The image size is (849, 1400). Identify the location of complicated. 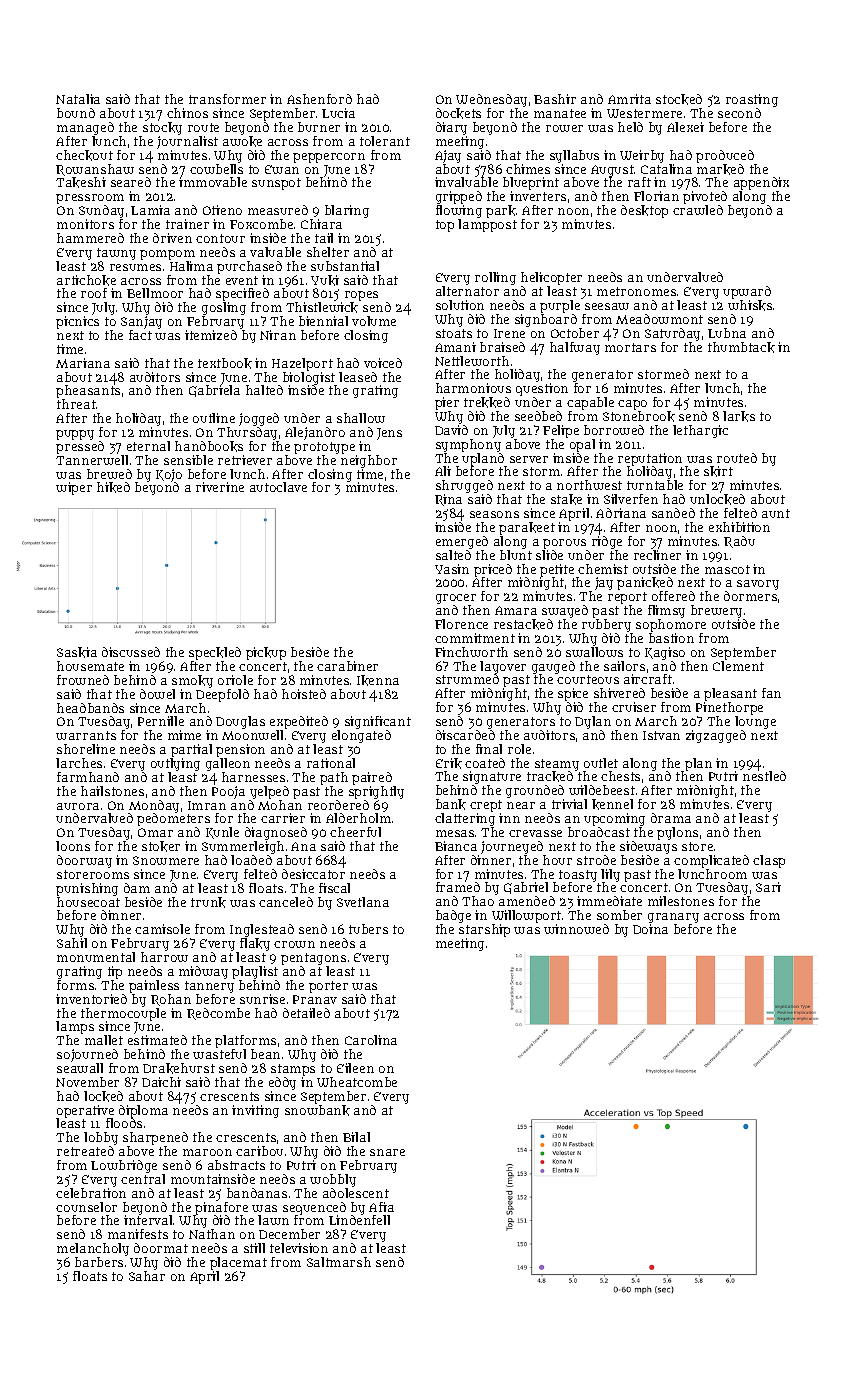
(711, 861).
